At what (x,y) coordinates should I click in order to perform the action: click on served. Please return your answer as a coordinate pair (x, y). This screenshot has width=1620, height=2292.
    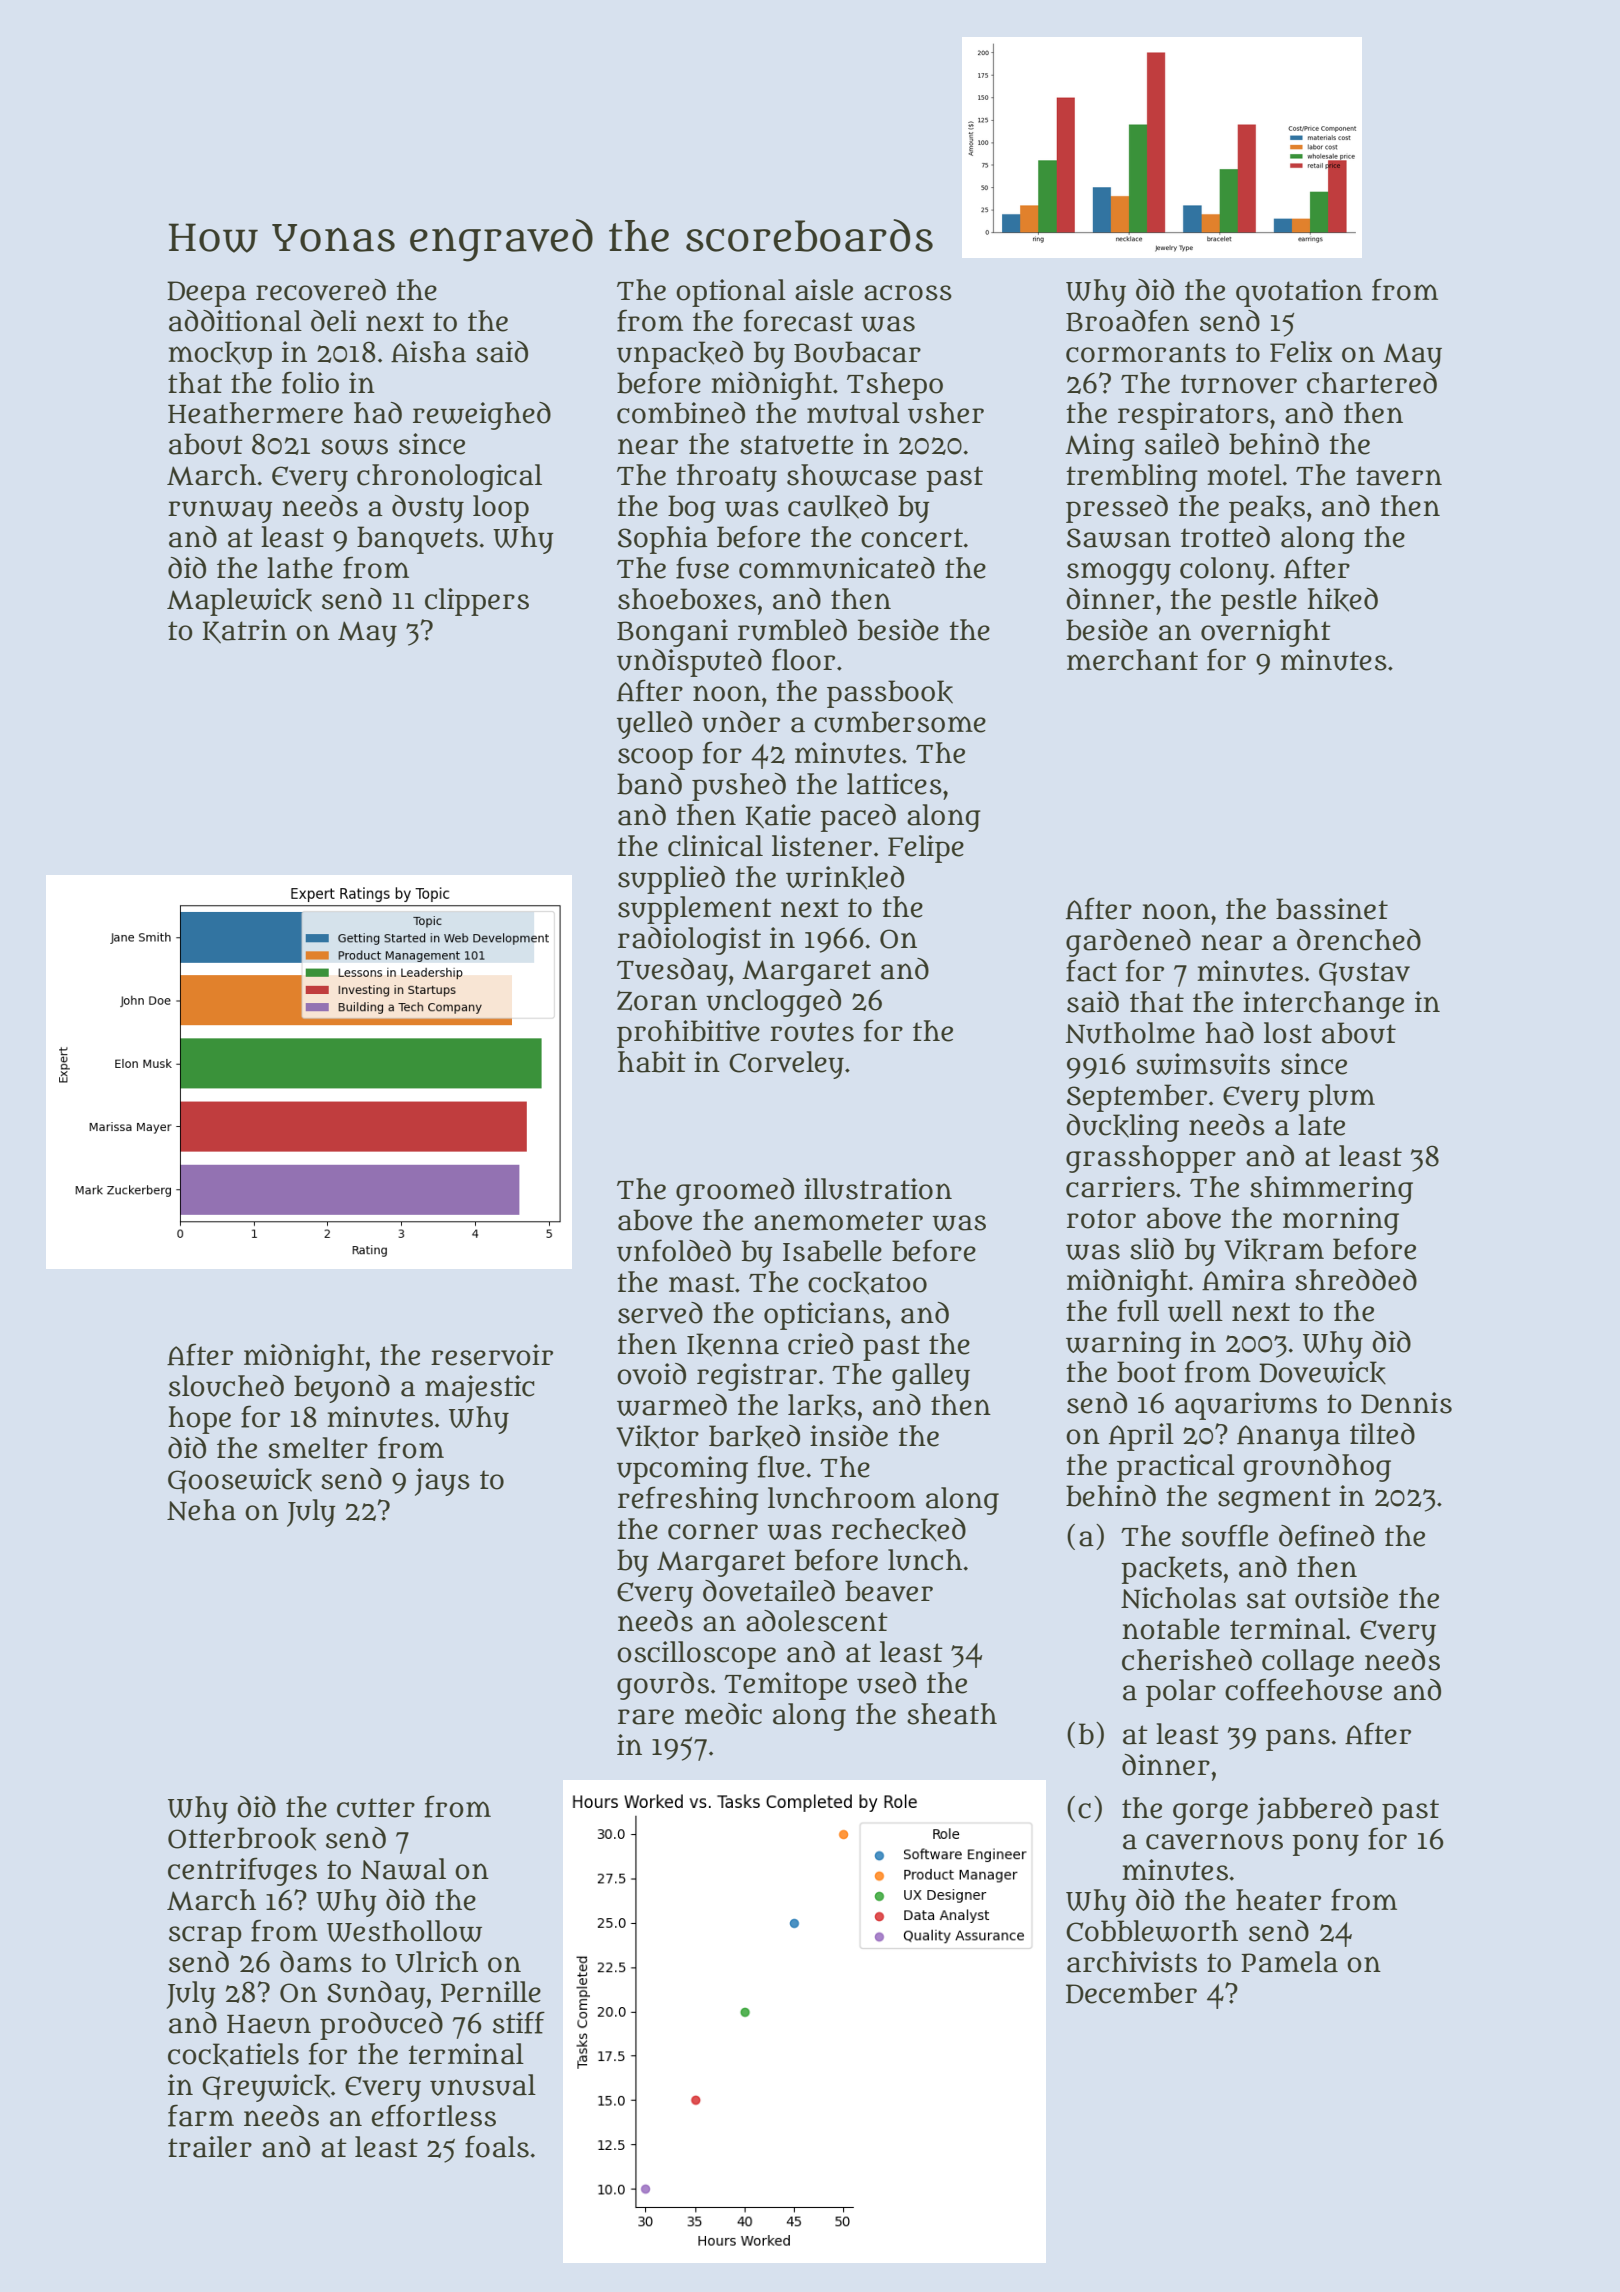
    Looking at the image, I should click on (660, 1313).
